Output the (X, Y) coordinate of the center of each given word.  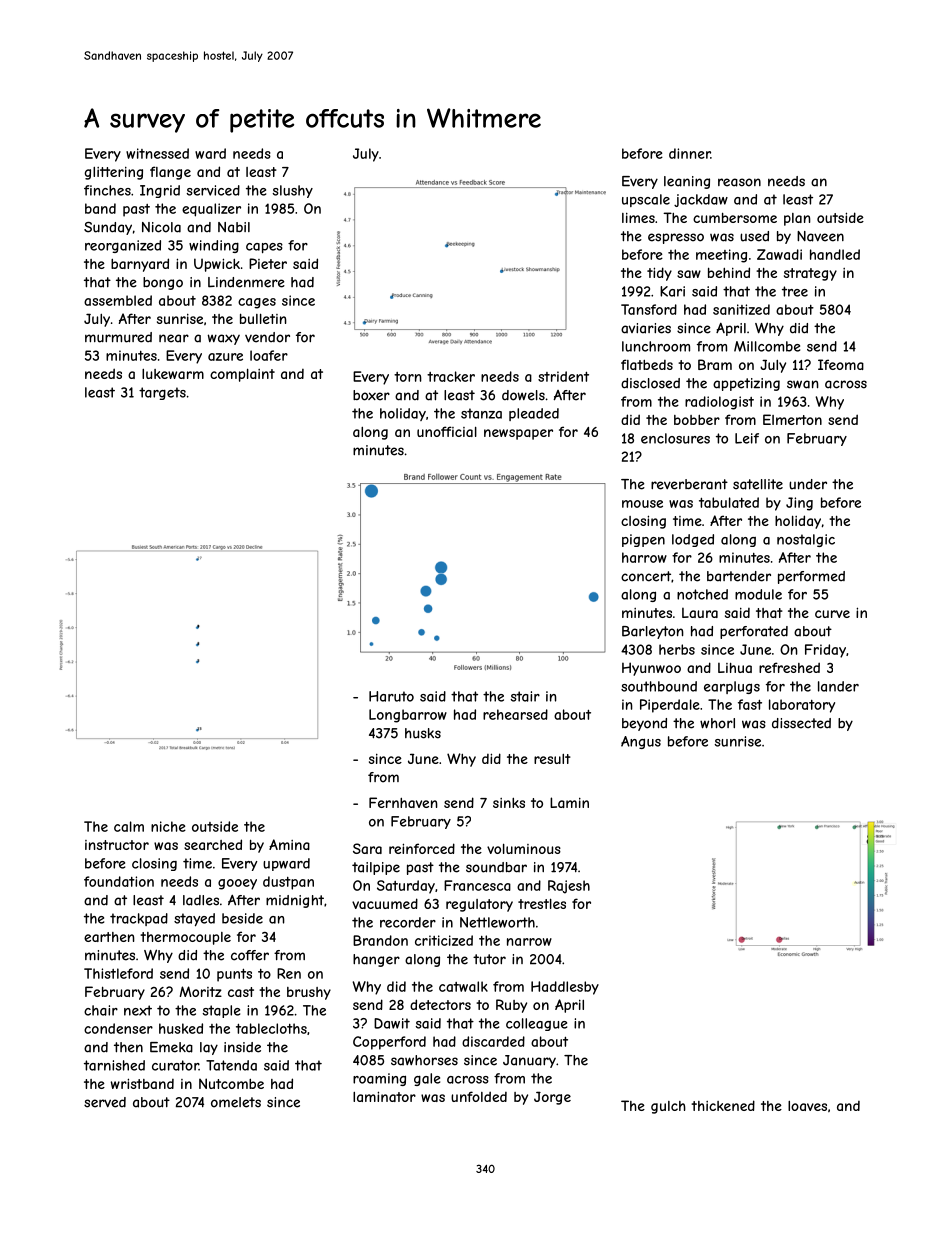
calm (129, 826)
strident (563, 376)
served (105, 1102)
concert (646, 576)
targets (162, 393)
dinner (690, 153)
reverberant (689, 484)
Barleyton (653, 632)
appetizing (746, 384)
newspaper (518, 434)
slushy (292, 191)
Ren (289, 973)
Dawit (392, 1023)
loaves (807, 1106)
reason (739, 182)
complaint (242, 375)
